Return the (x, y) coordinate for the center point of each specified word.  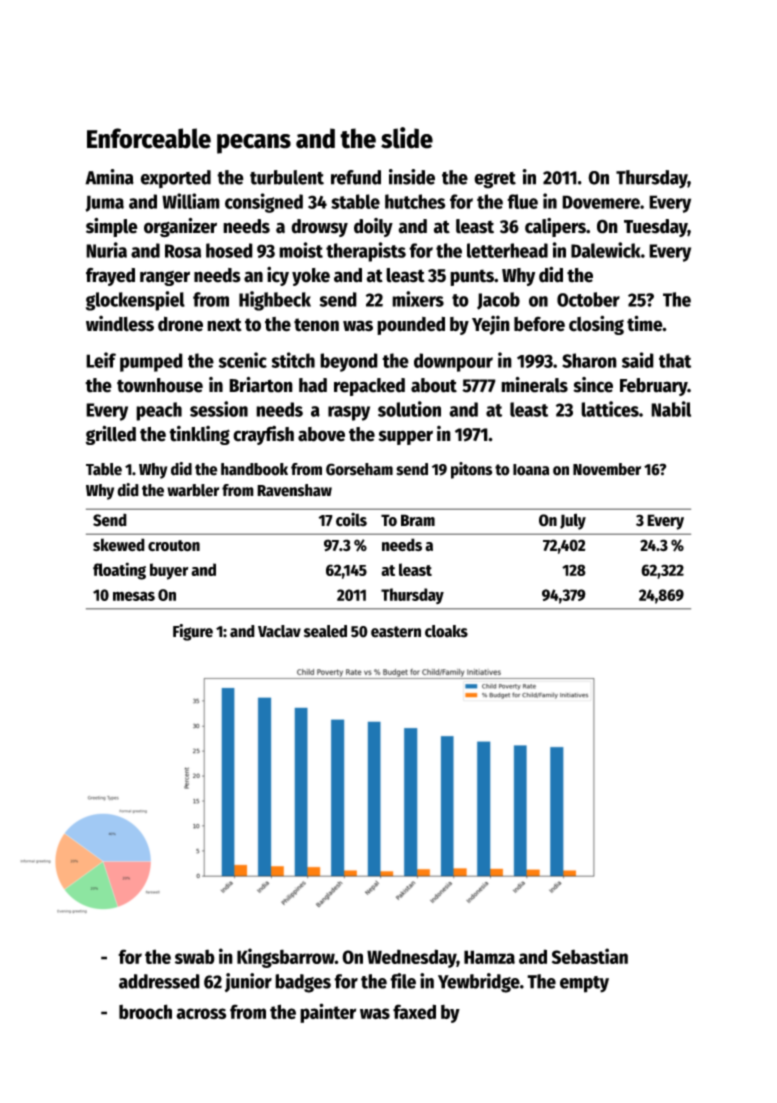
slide (407, 138)
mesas (134, 596)
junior (248, 982)
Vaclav (279, 631)
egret (495, 180)
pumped (151, 362)
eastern (396, 632)
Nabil (671, 409)
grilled (111, 435)
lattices (610, 409)
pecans (254, 144)
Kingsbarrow (286, 958)
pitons (472, 470)
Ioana (531, 470)
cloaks (446, 631)
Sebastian (590, 956)
